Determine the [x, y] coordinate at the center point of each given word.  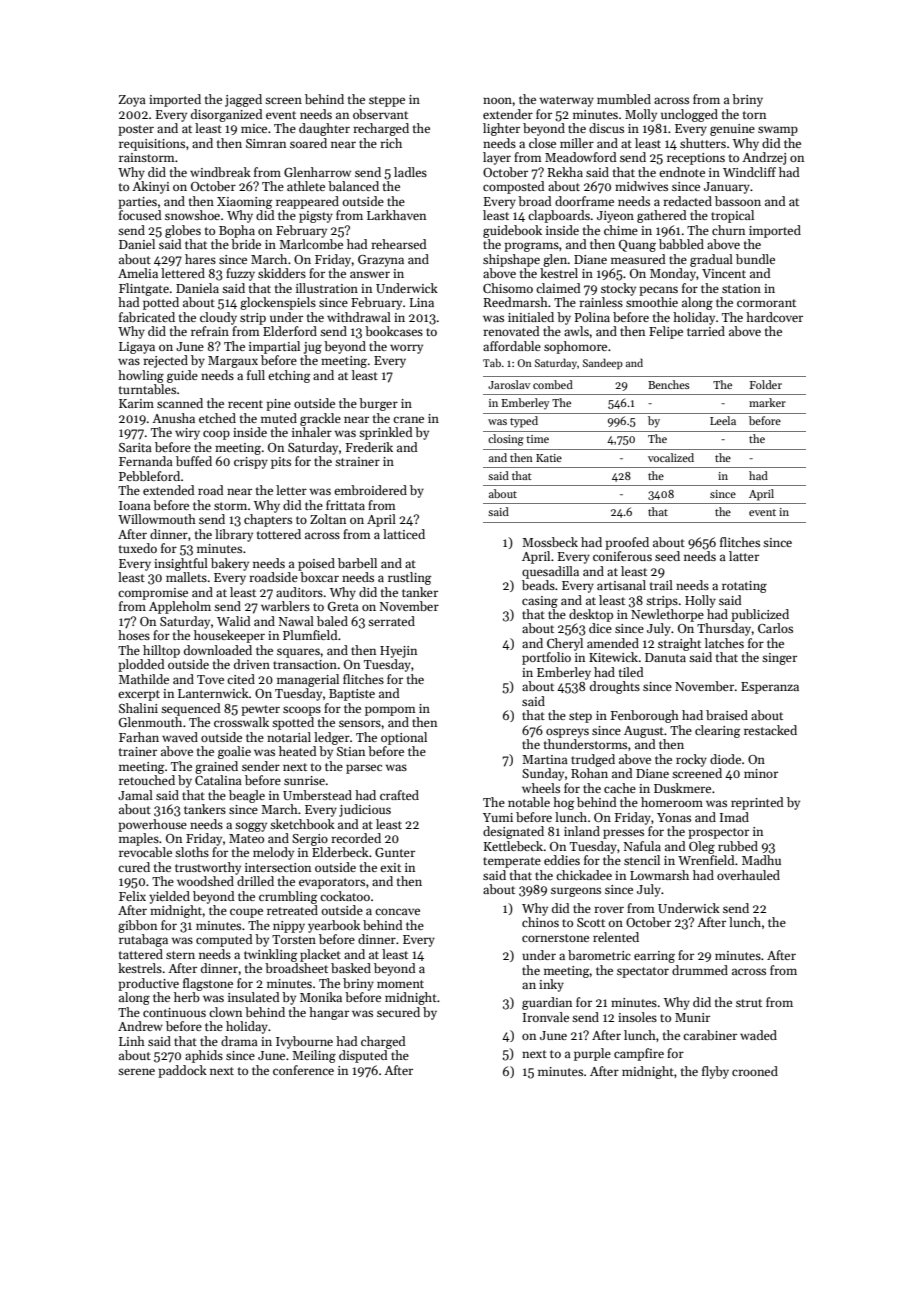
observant [380, 114]
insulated [254, 997]
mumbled [624, 99]
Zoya [132, 101]
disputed [363, 1056]
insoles [637, 1017]
